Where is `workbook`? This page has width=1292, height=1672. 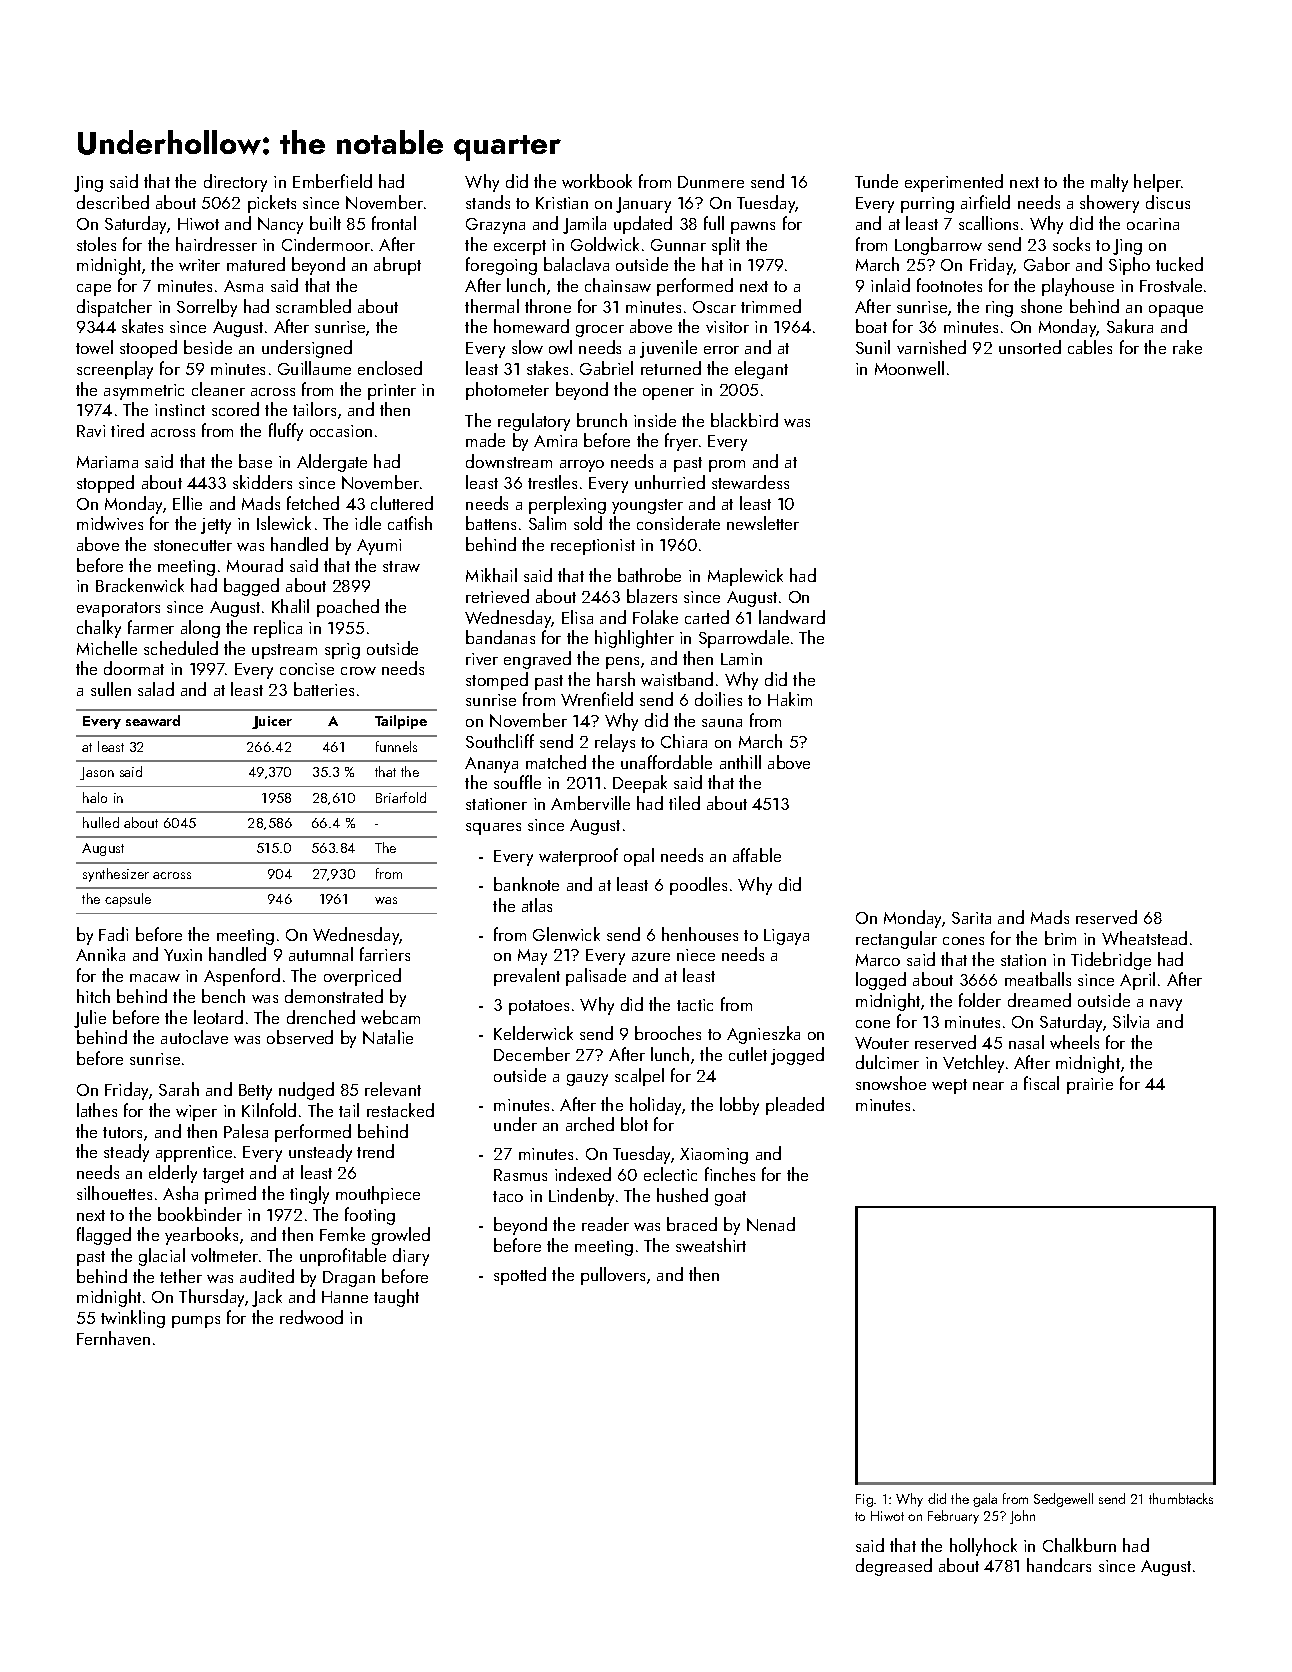 workbook is located at coordinates (597, 181).
